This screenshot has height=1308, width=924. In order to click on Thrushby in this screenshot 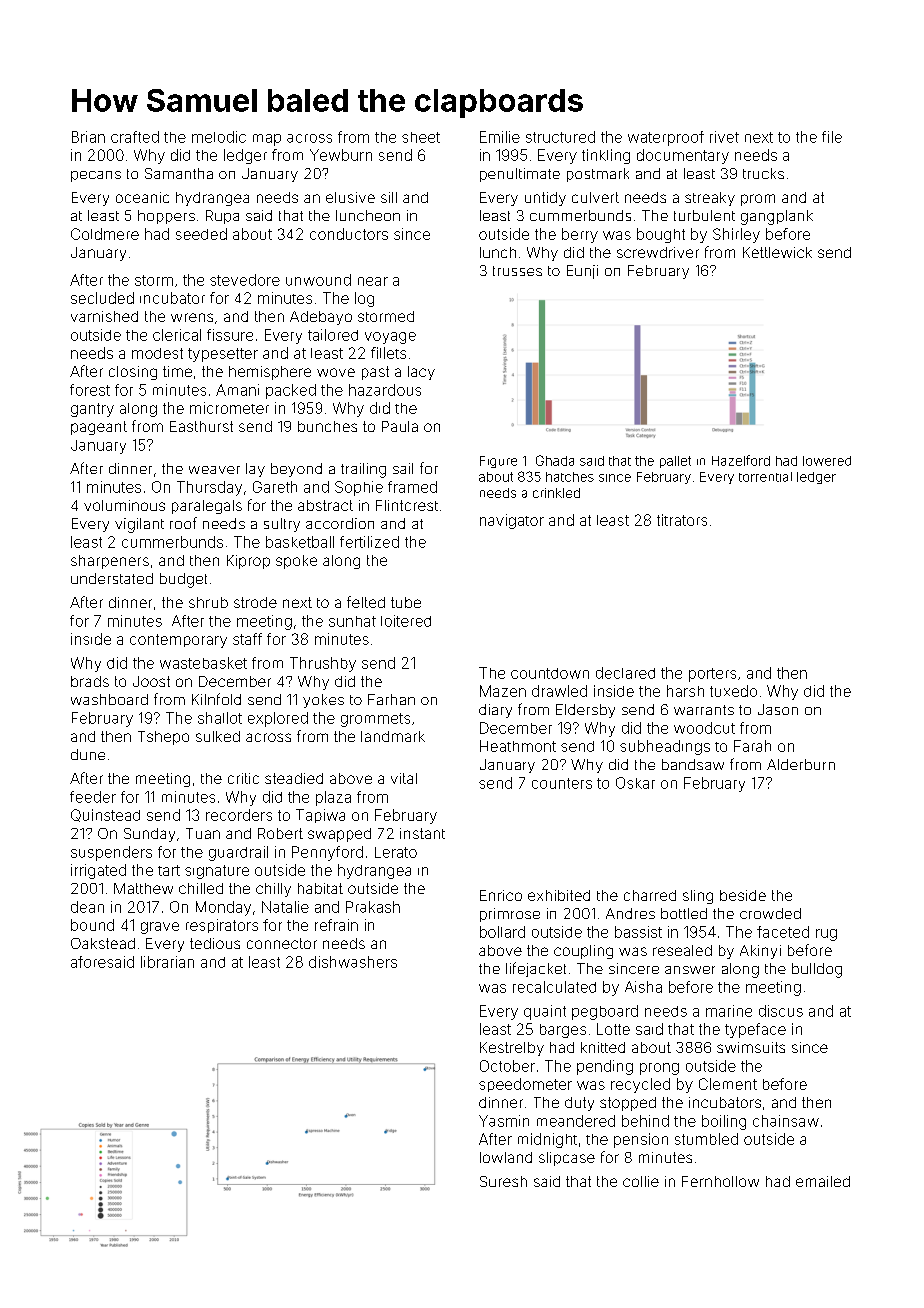, I will do `click(323, 664)`.
